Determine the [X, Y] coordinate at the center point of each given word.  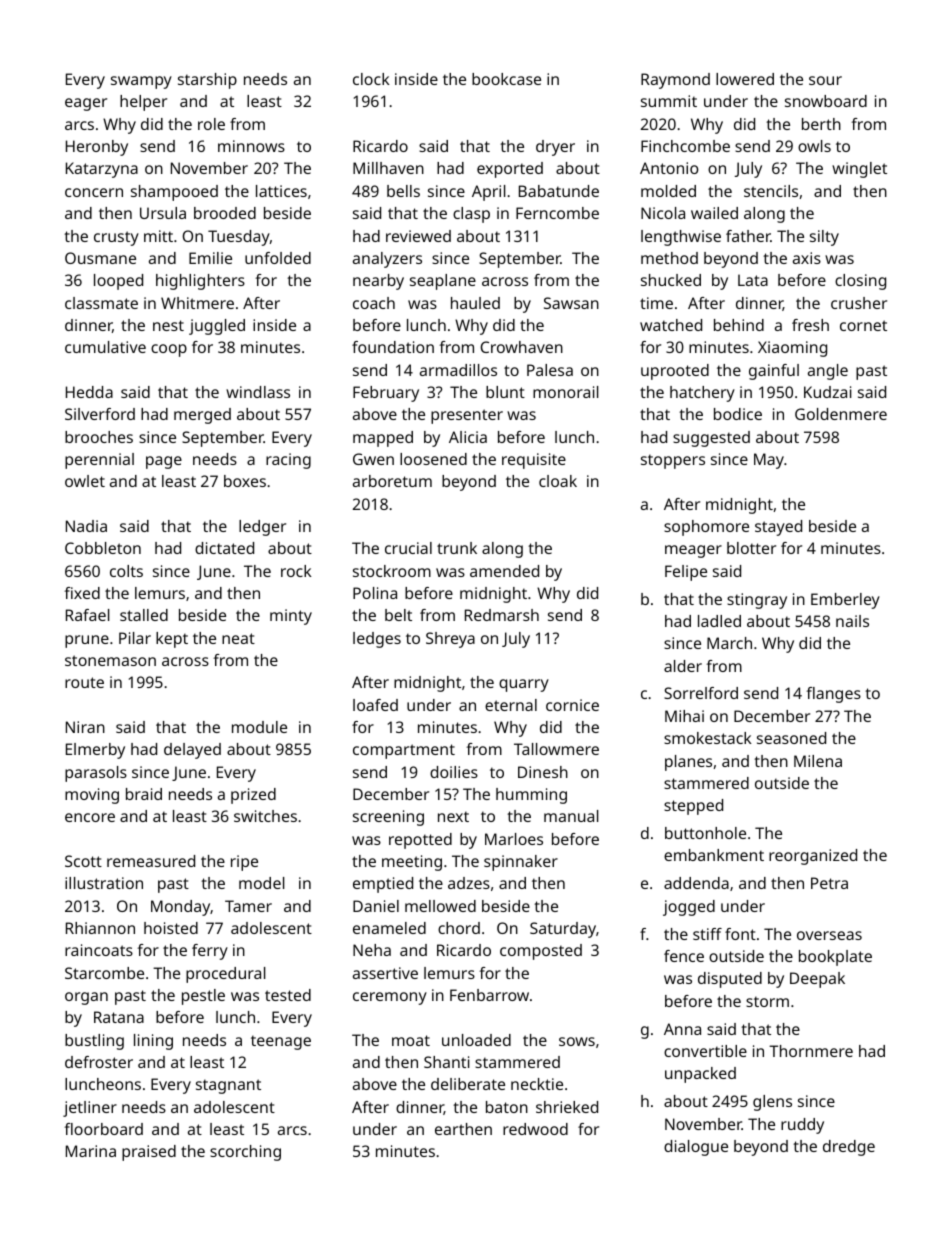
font [740, 934]
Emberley [845, 601]
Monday [180, 908]
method [669, 258]
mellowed [440, 906]
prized [253, 796]
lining [153, 1042]
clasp [471, 215]
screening [388, 818]
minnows [251, 146]
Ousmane [100, 258]
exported [510, 170]
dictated [224, 548]
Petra [829, 883]
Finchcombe [685, 146]
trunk [457, 548]
